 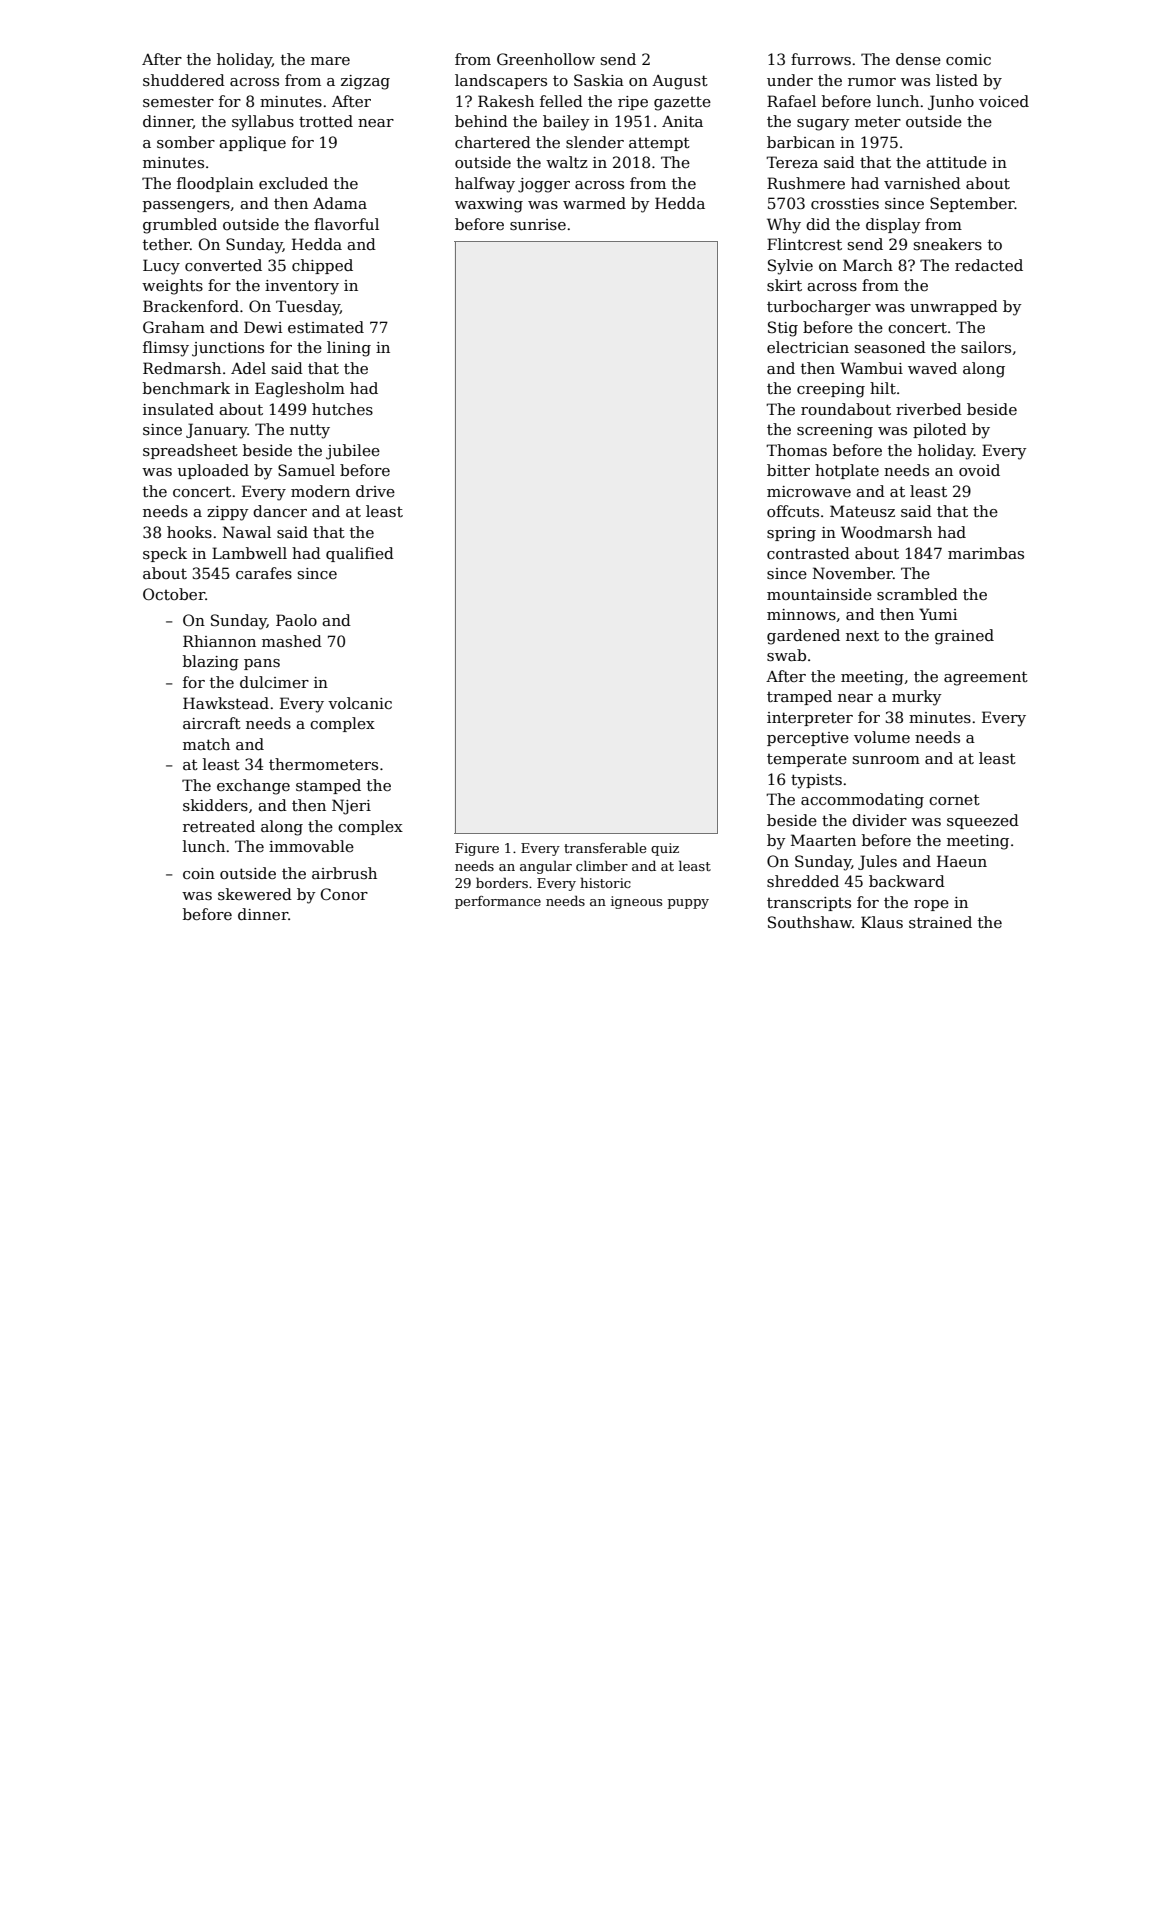 What do you see at coordinates (223, 265) in the screenshot?
I see `converted` at bounding box center [223, 265].
